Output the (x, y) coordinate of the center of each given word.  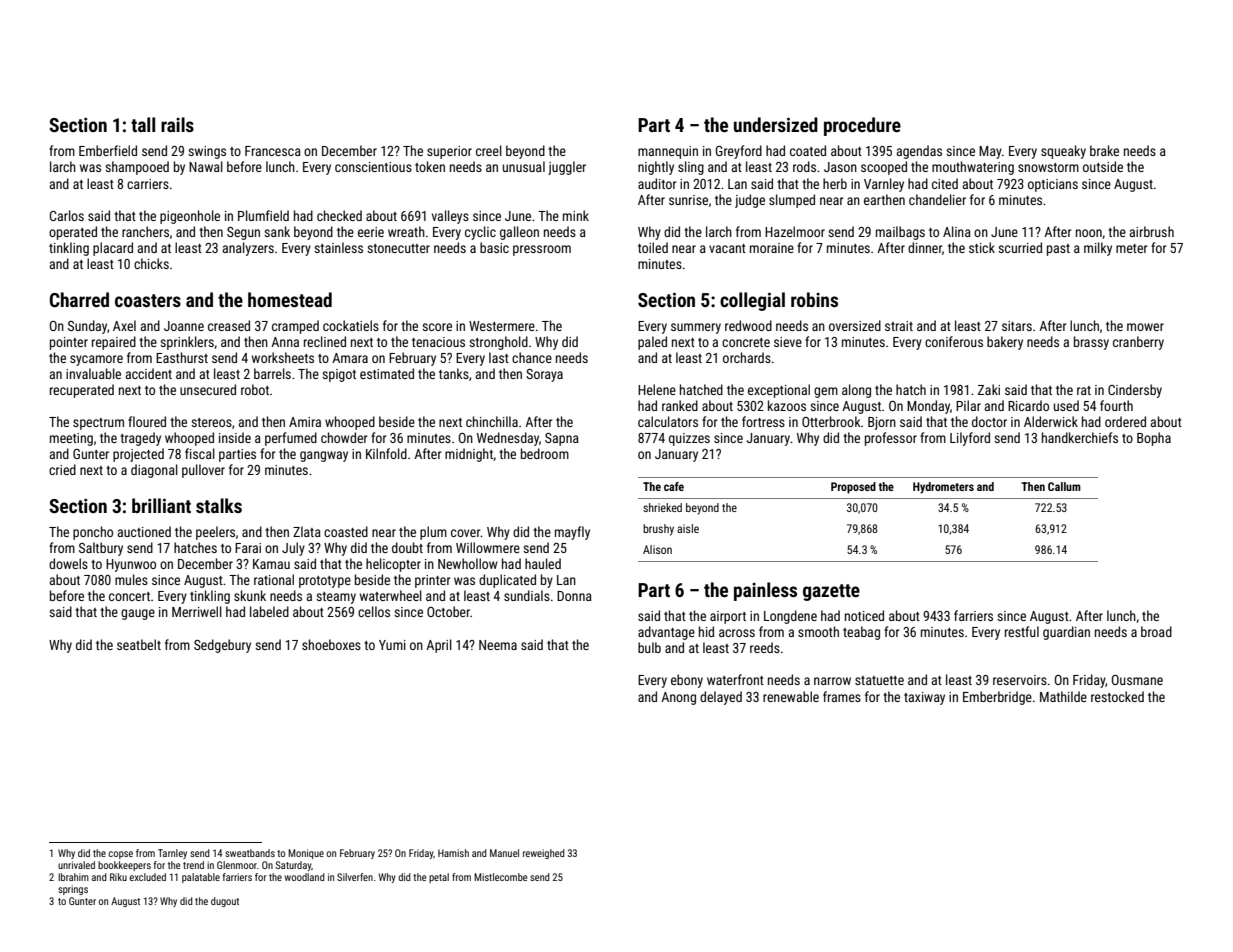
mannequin (668, 152)
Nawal (206, 166)
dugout (225, 902)
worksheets (283, 357)
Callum (1064, 486)
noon (1089, 233)
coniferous (954, 341)
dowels (68, 563)
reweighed (544, 854)
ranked (680, 405)
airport (728, 617)
